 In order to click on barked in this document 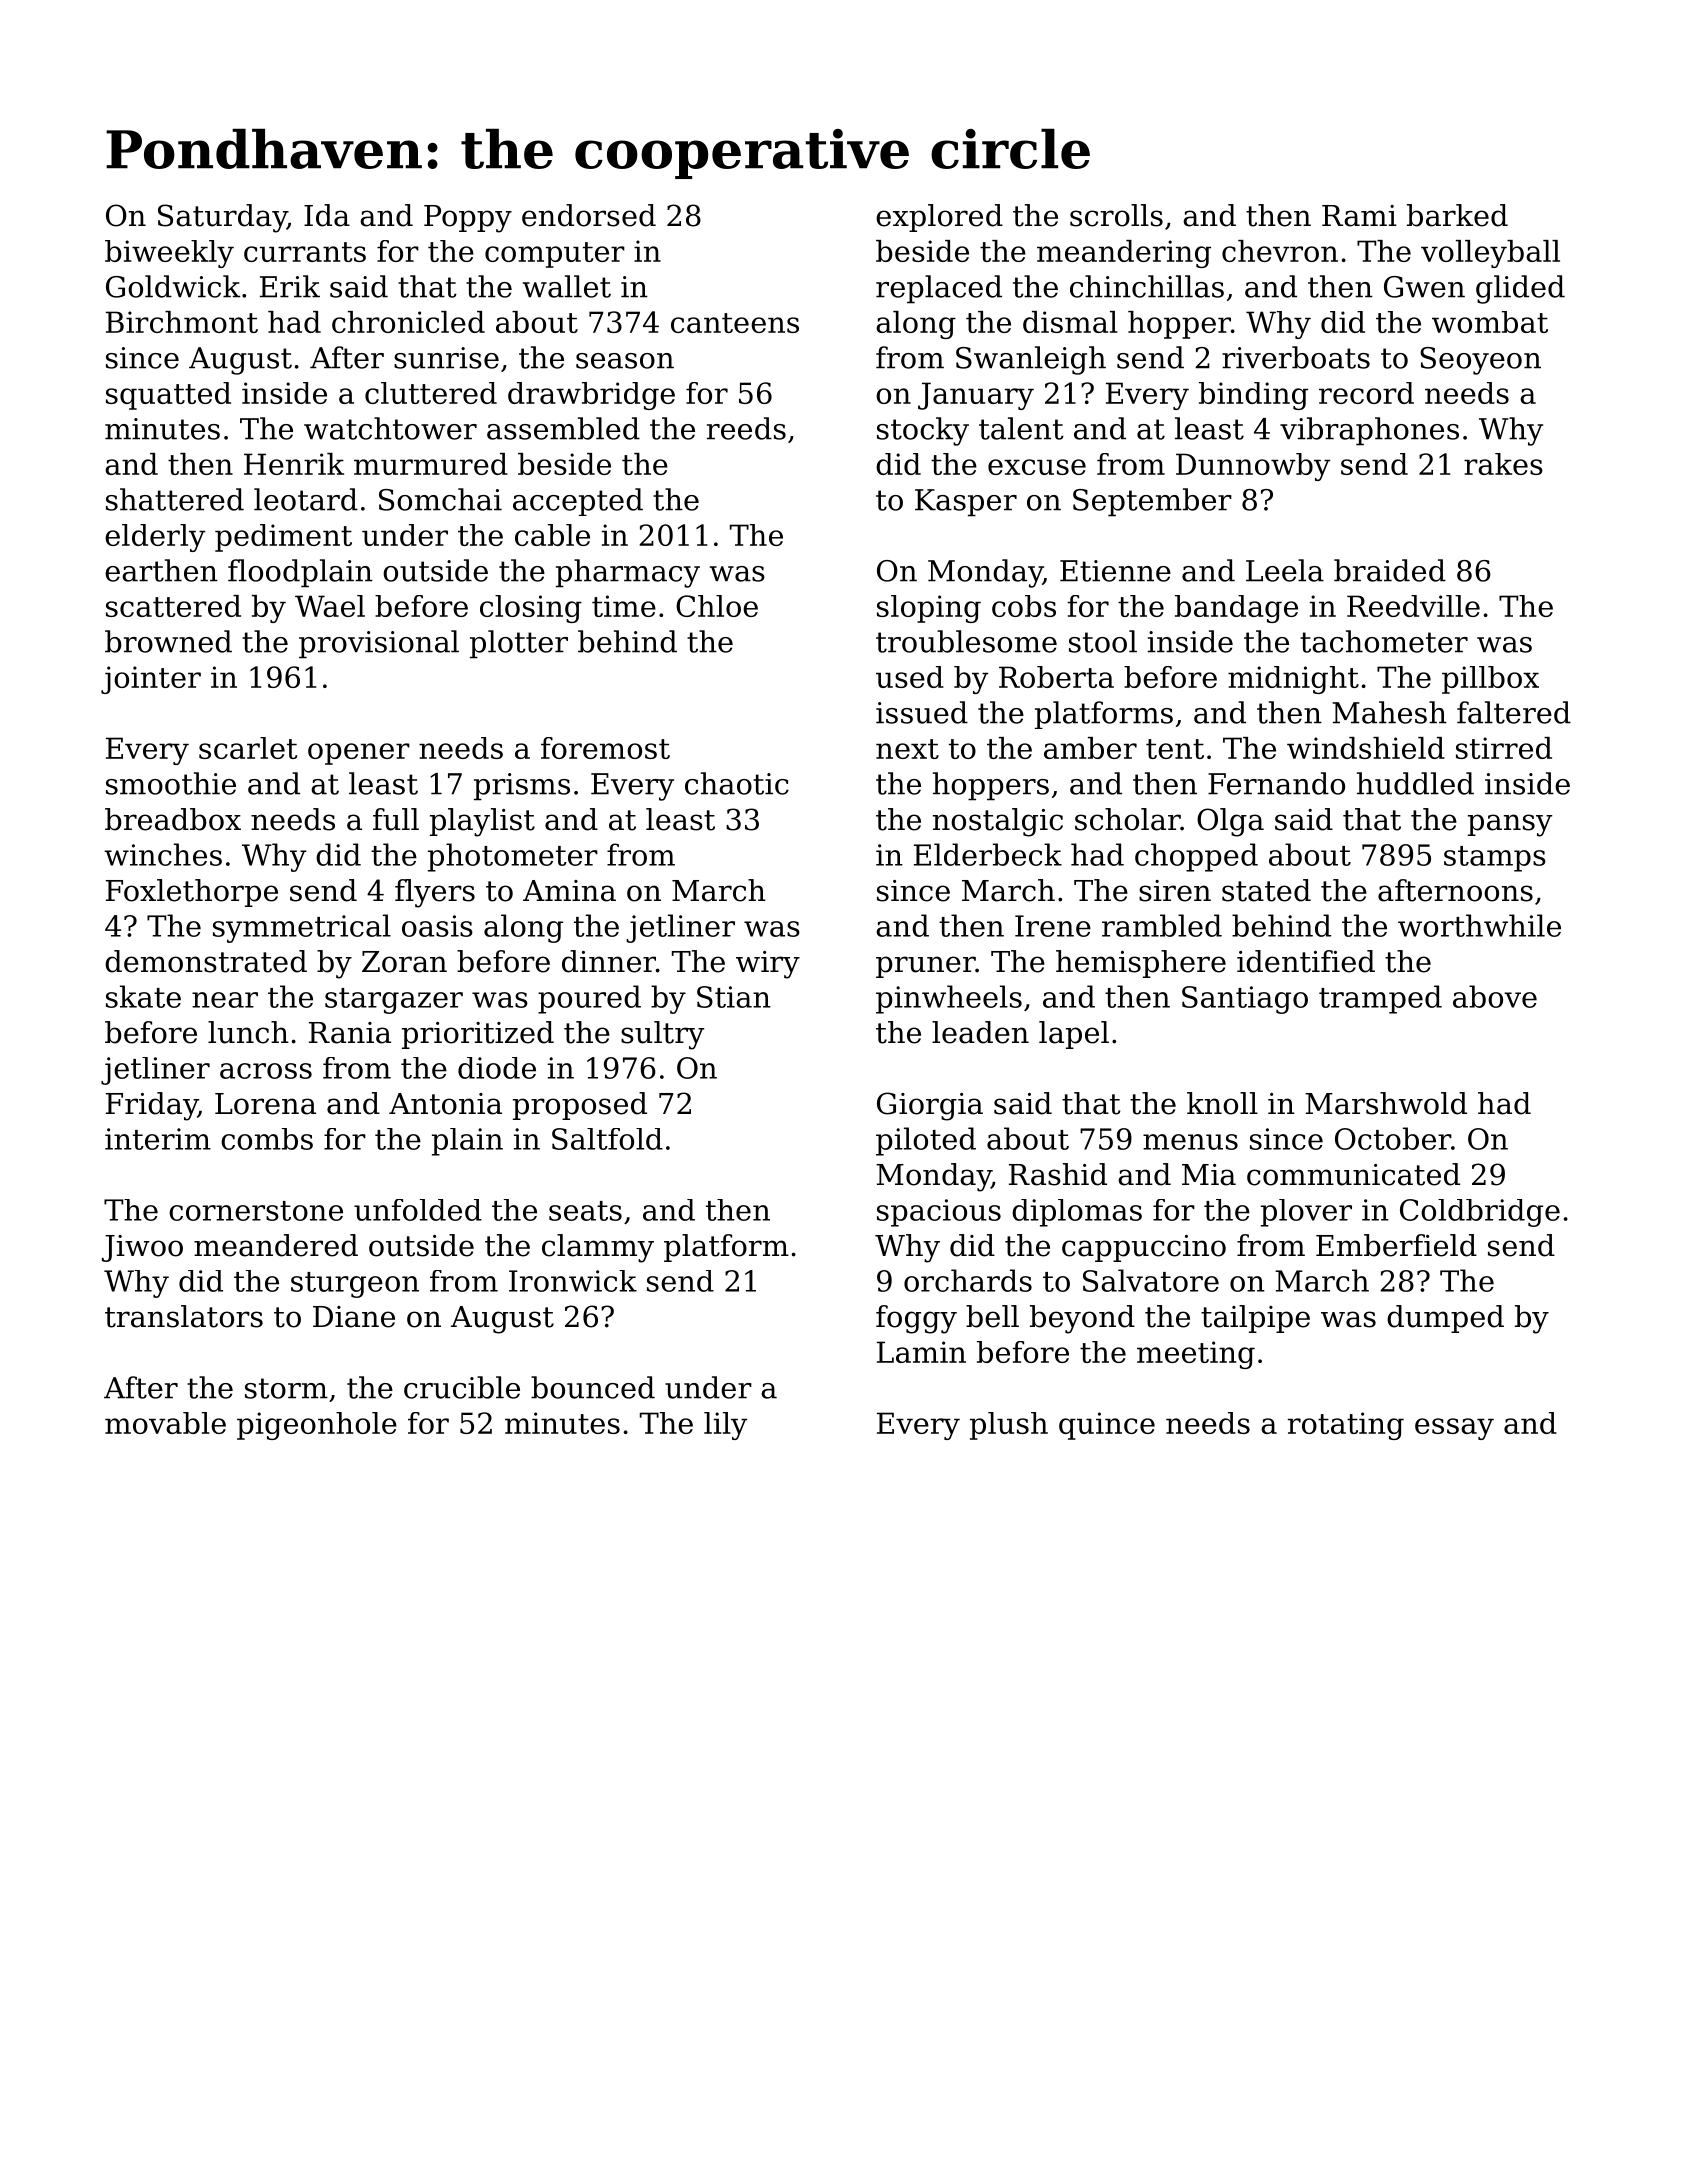, I will do `click(1457, 215)`.
